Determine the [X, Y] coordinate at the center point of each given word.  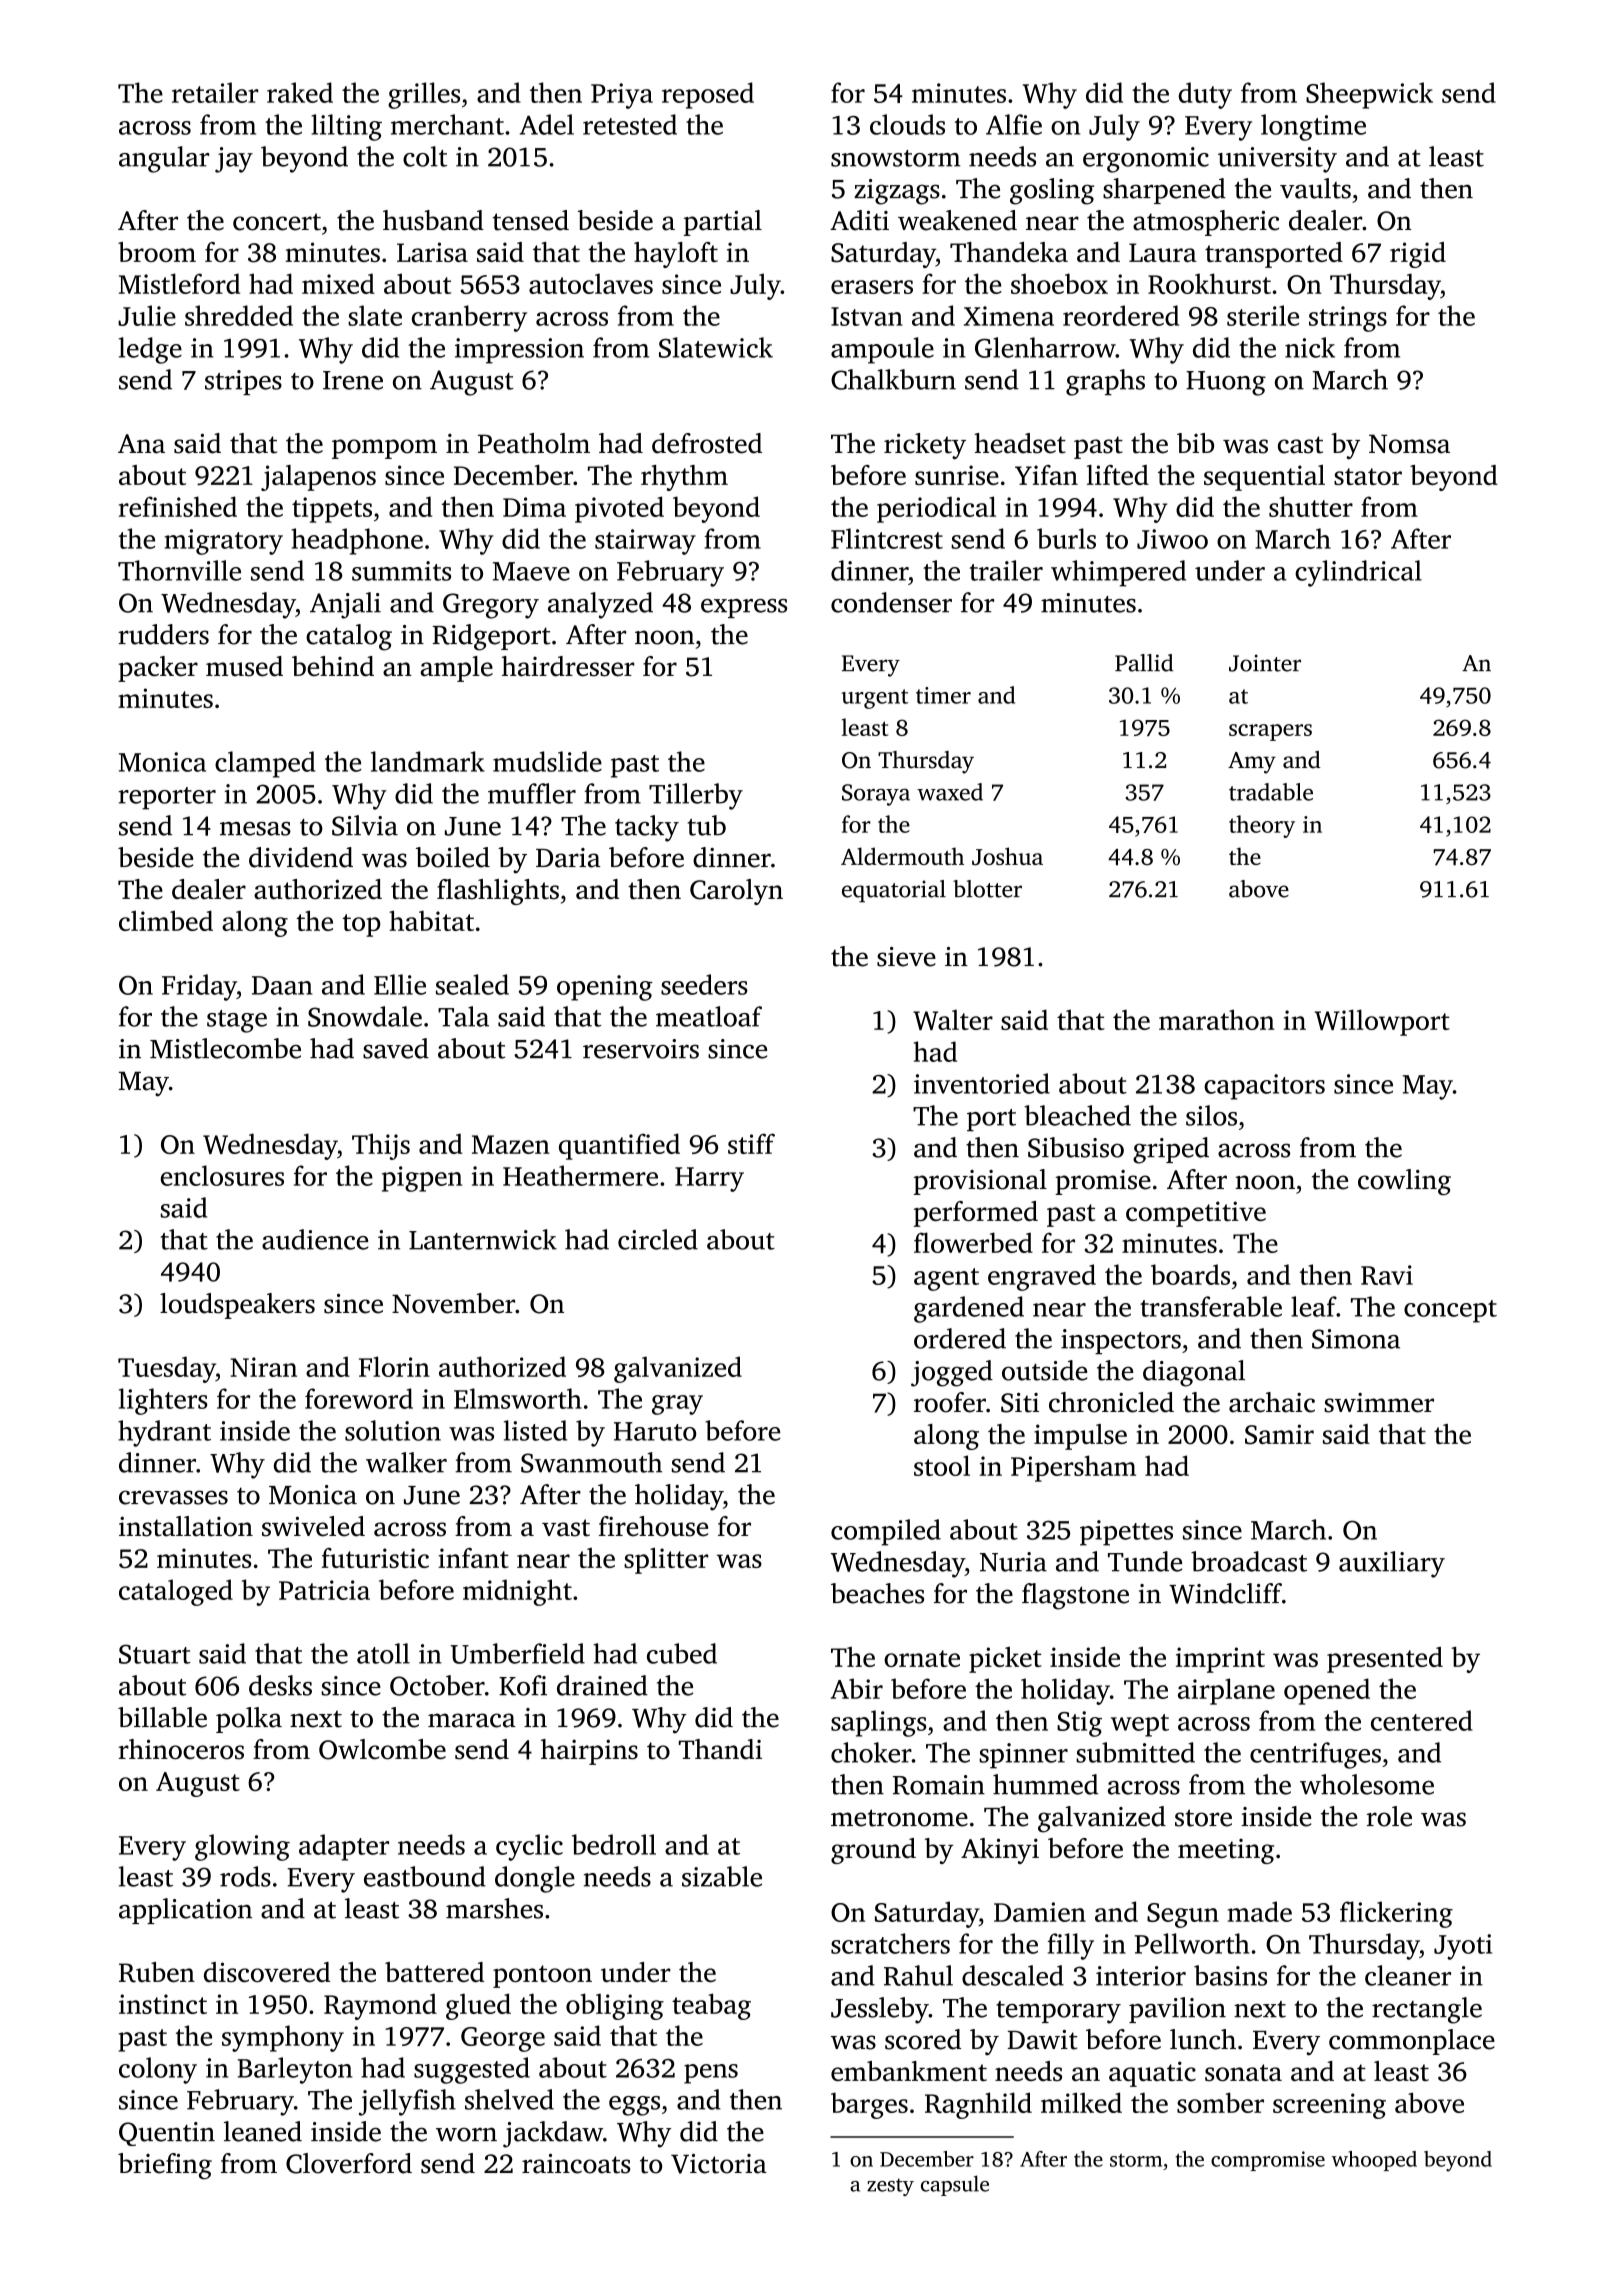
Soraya [876, 795]
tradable [1271, 792]
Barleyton [295, 2070]
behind [333, 666]
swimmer [1379, 1403]
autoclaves [591, 283]
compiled [886, 1532]
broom [157, 252]
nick [1310, 347]
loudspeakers [237, 1306]
